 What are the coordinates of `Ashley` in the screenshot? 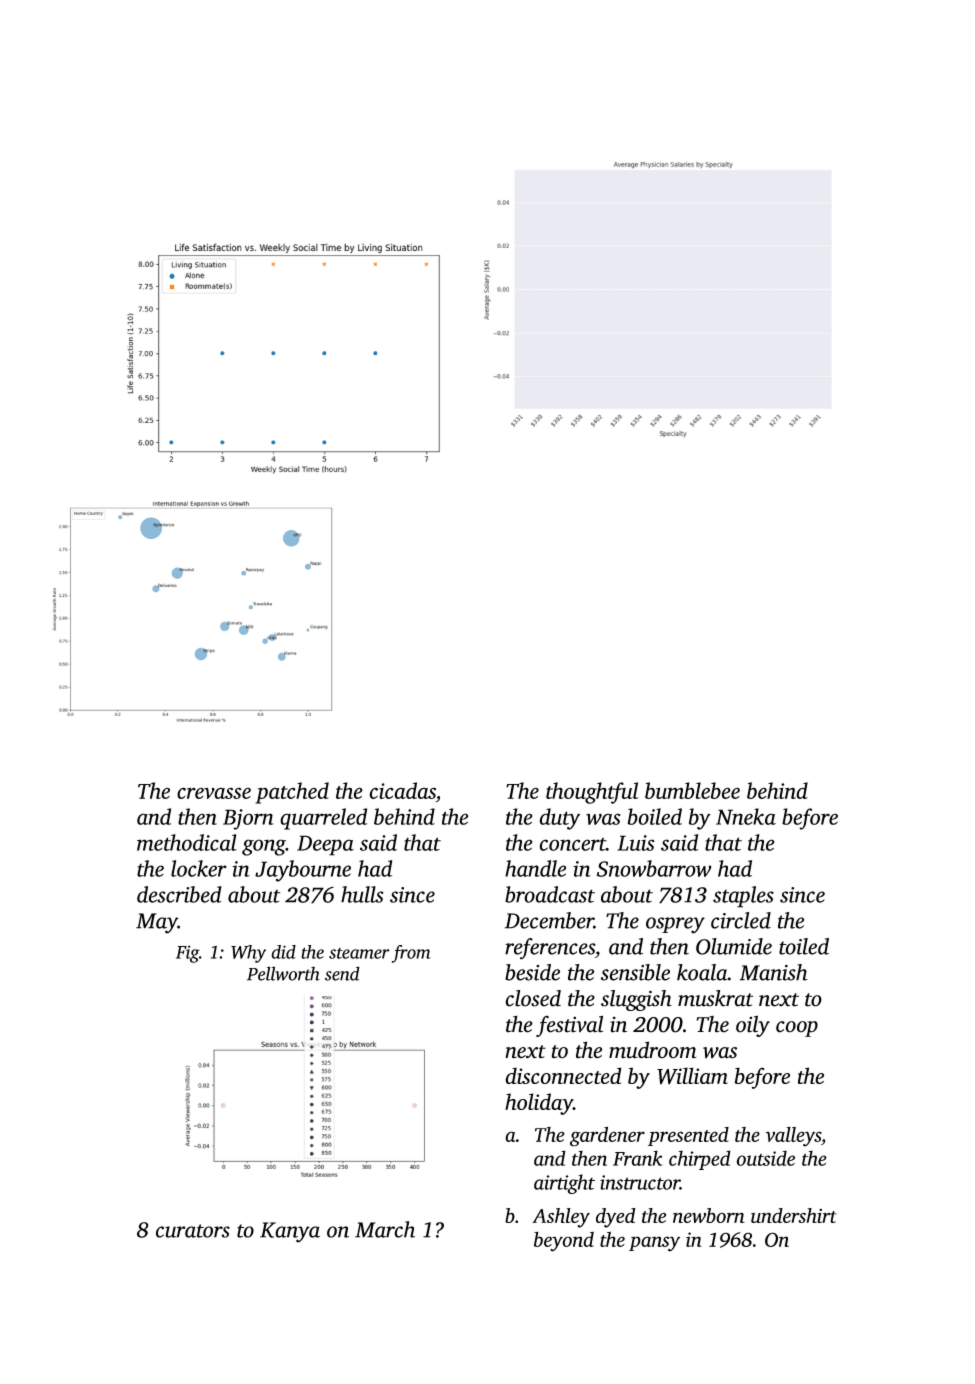 It's located at (561, 1218).
